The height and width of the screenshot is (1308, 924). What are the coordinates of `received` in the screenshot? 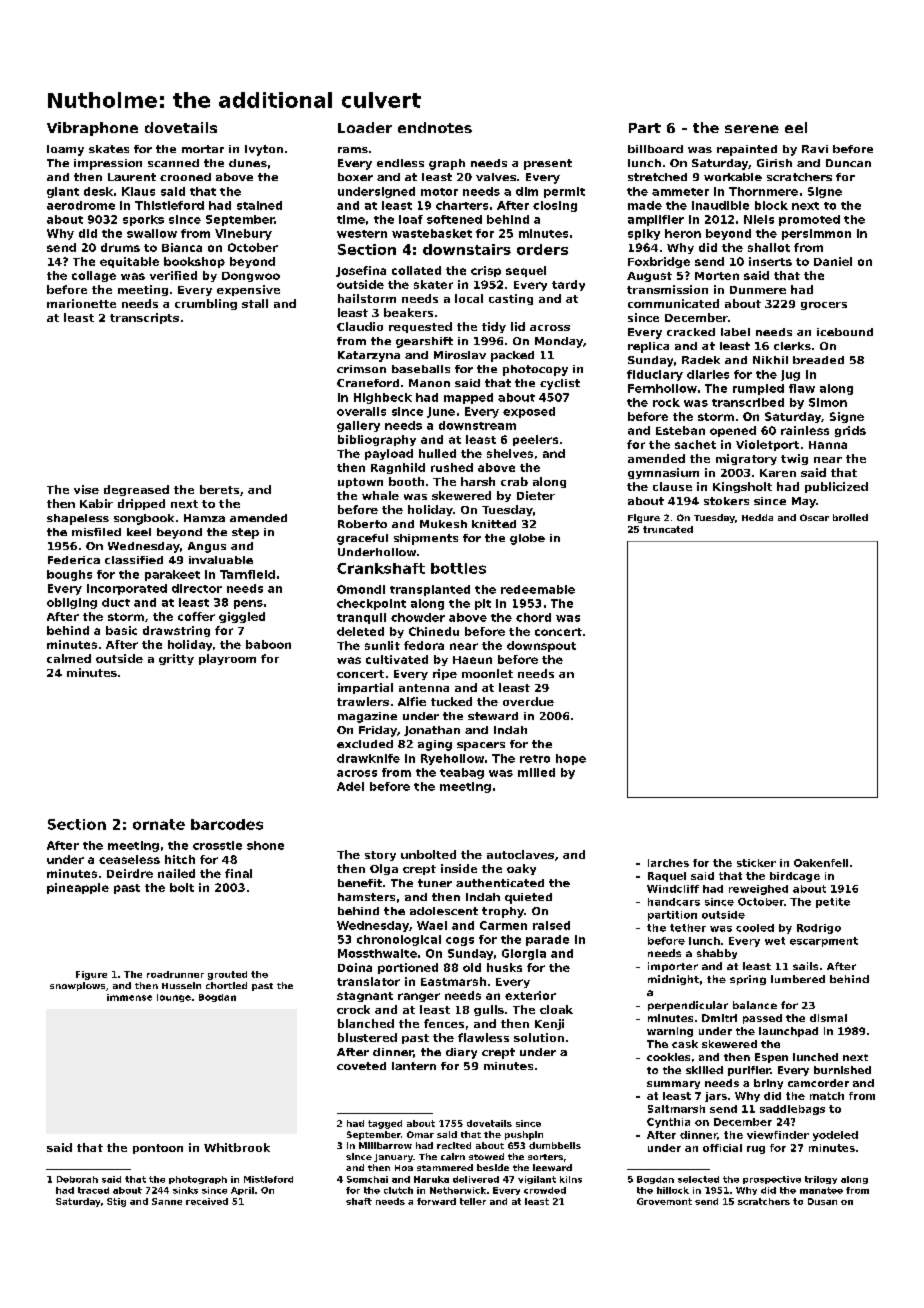 It's located at (207, 1201).
